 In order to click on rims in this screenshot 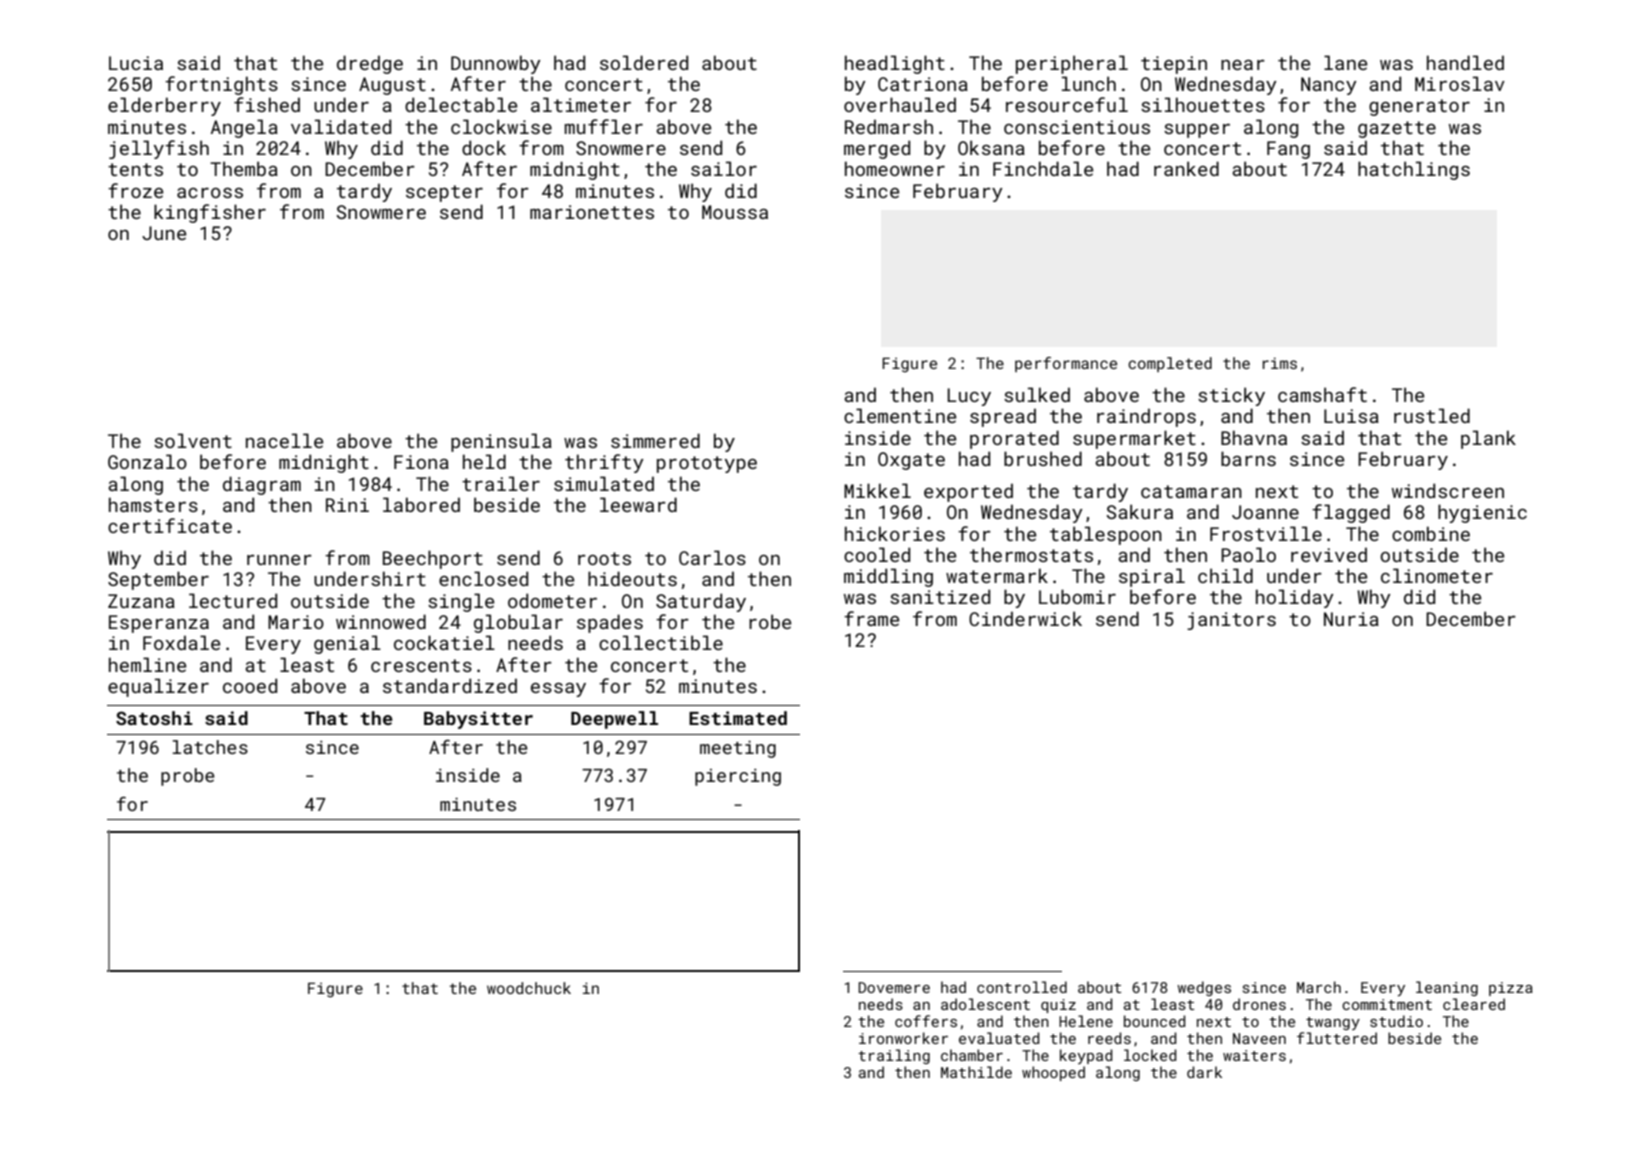, I will do `click(1280, 363)`.
